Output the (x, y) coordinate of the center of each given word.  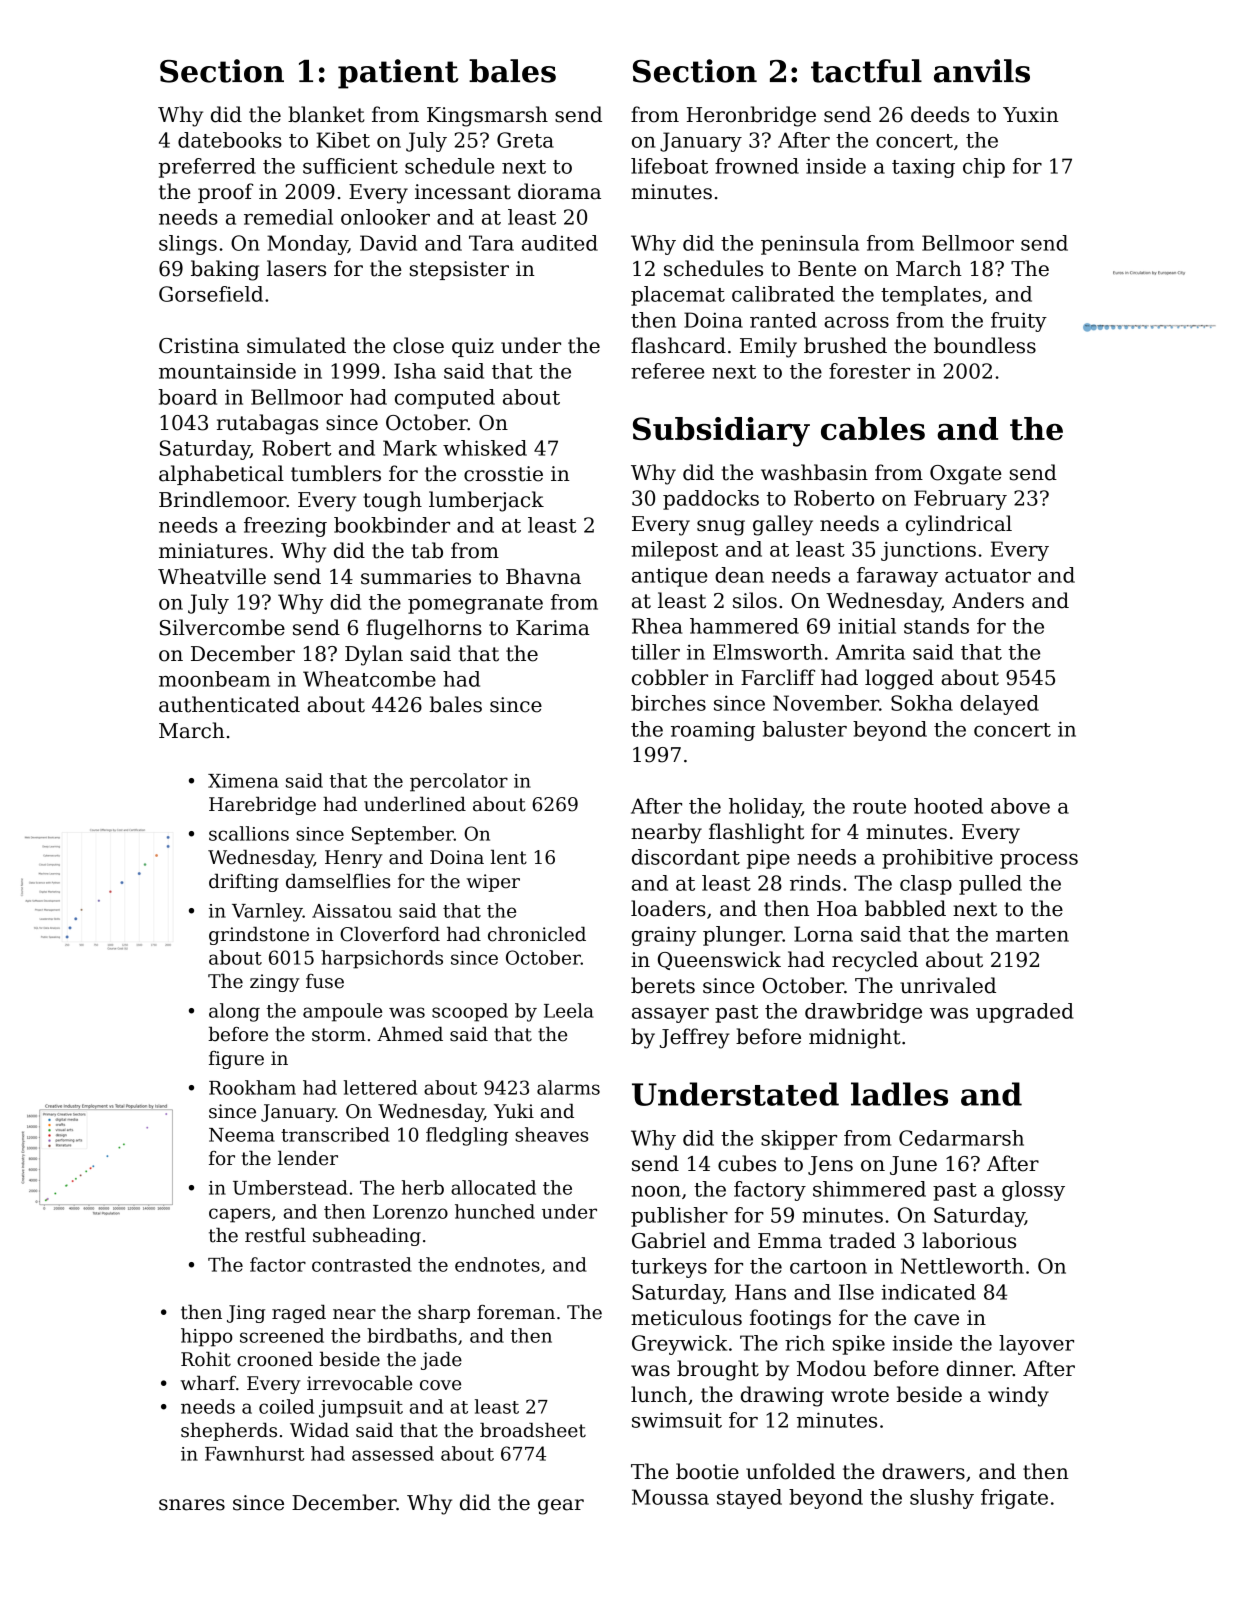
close (418, 345)
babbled (905, 908)
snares (192, 1505)
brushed (845, 345)
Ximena (243, 781)
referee (667, 371)
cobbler (670, 677)
